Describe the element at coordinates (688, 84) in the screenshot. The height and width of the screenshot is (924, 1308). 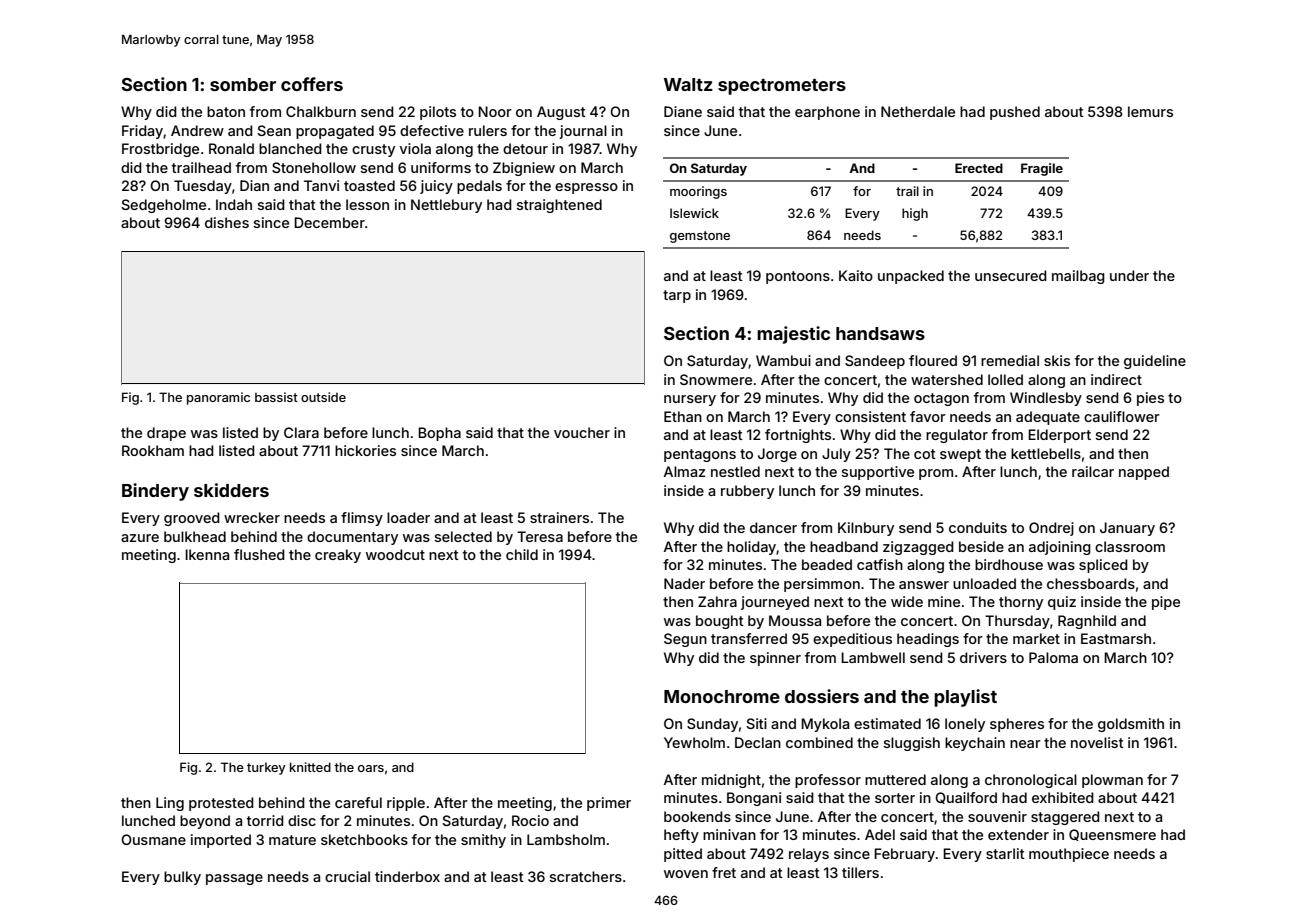
I see `Waltz` at that location.
